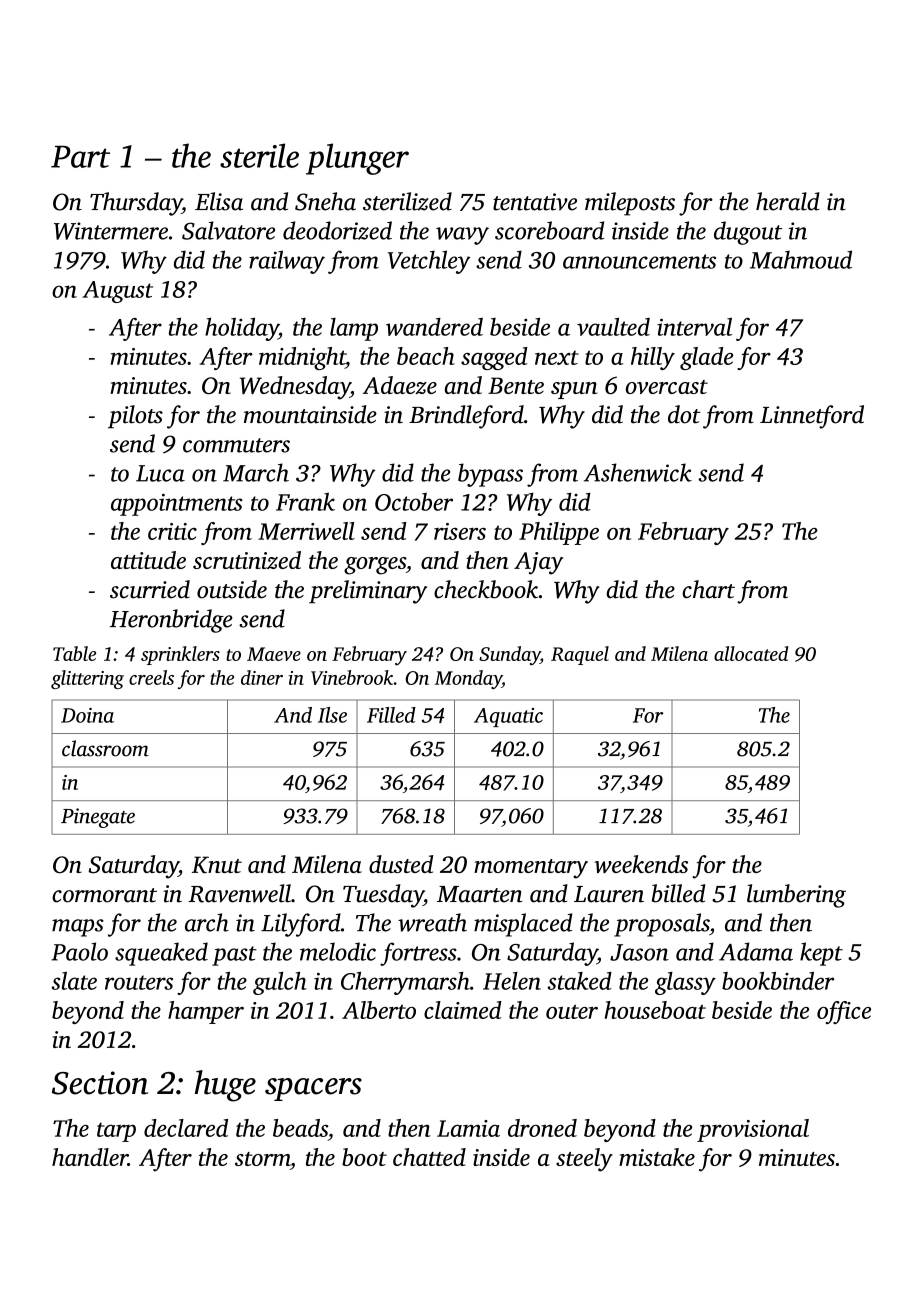 The height and width of the screenshot is (1314, 924). What do you see at coordinates (531, 869) in the screenshot?
I see `momentary` at bounding box center [531, 869].
